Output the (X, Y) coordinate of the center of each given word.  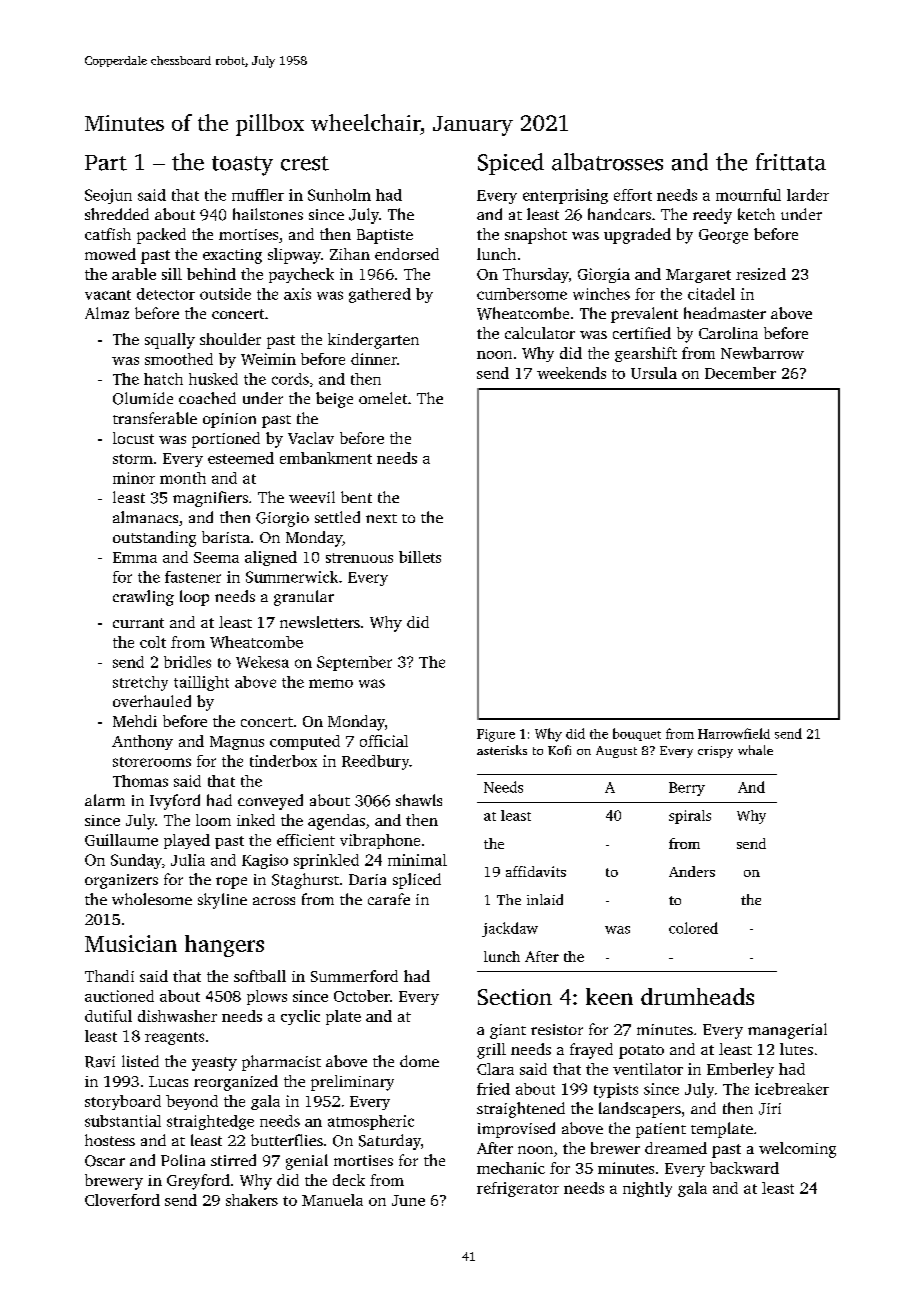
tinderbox (283, 761)
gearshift (646, 354)
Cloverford (122, 1200)
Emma (135, 557)
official (384, 741)
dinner (374, 359)
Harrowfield (734, 733)
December (740, 373)
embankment (326, 458)
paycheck (301, 275)
